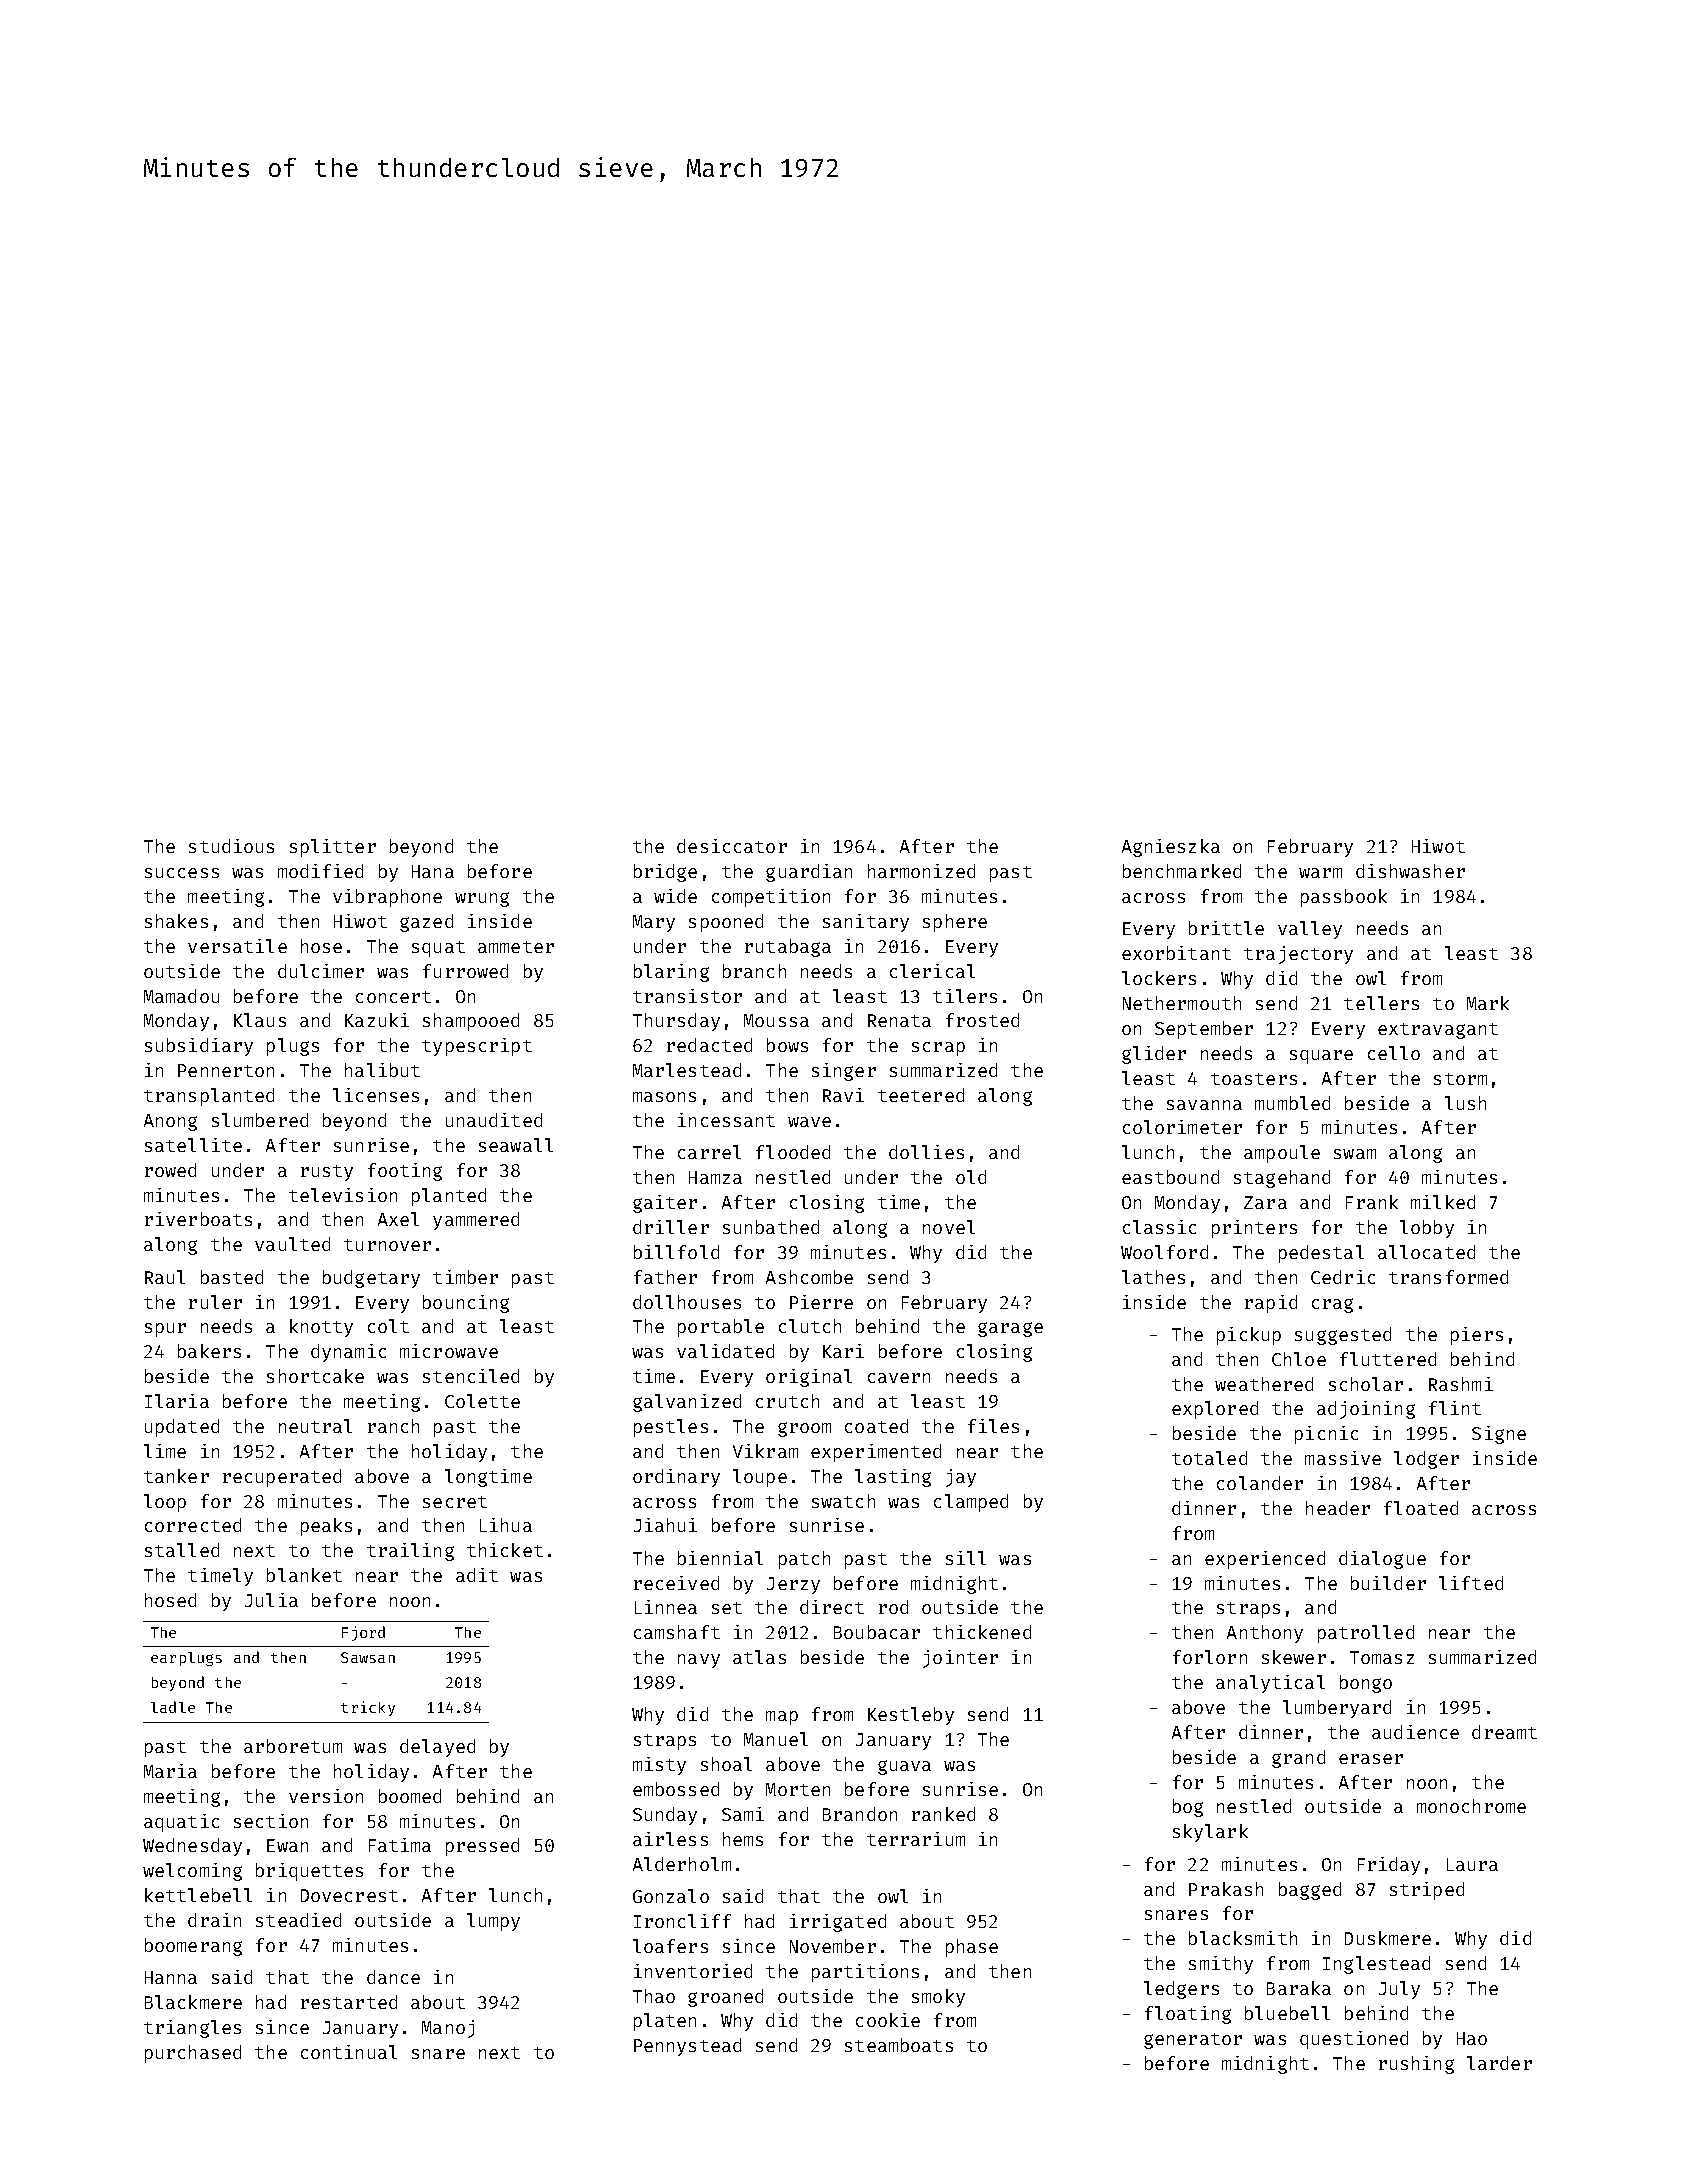 Image resolution: width=1683 pixels, height=2178 pixels. What do you see at coordinates (921, 871) in the screenshot?
I see `harmonized` at bounding box center [921, 871].
